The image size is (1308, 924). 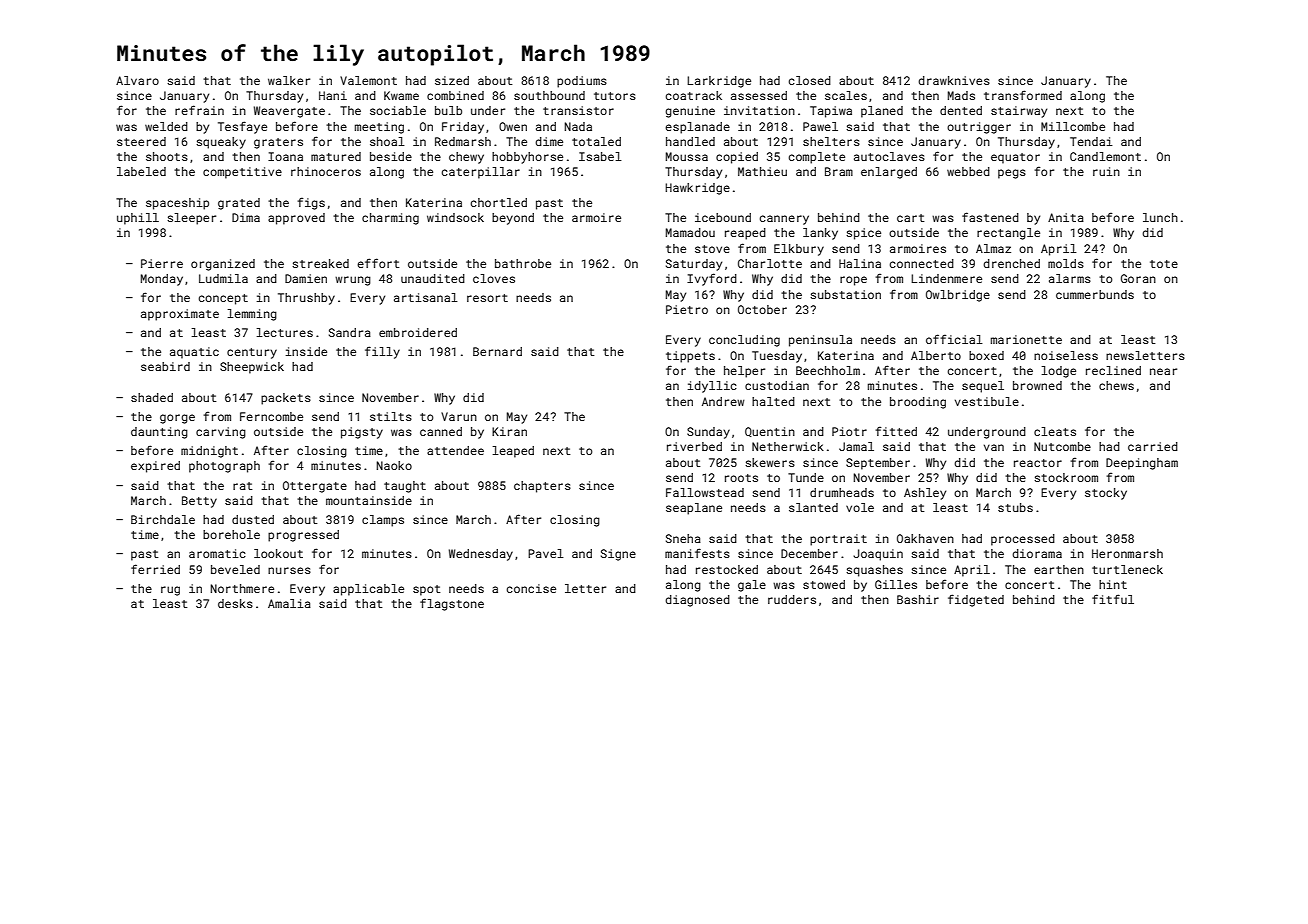 I want to click on coatrack, so click(x=694, y=95).
